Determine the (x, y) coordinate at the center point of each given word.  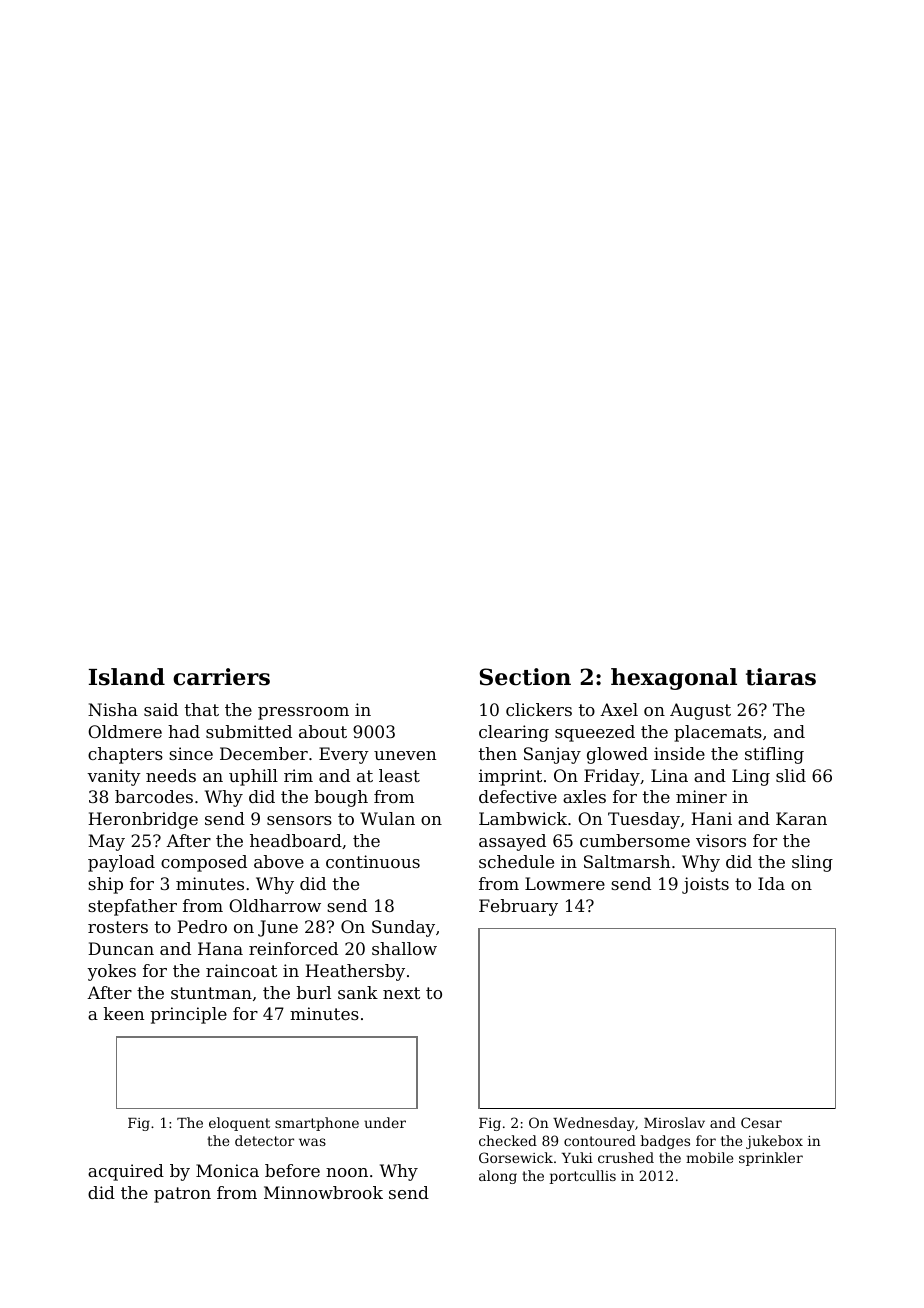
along (498, 1177)
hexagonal (674, 679)
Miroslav (674, 1122)
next (401, 993)
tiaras (781, 677)
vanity (114, 777)
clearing (514, 733)
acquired (126, 1172)
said (161, 709)
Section (525, 677)
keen (124, 1013)
